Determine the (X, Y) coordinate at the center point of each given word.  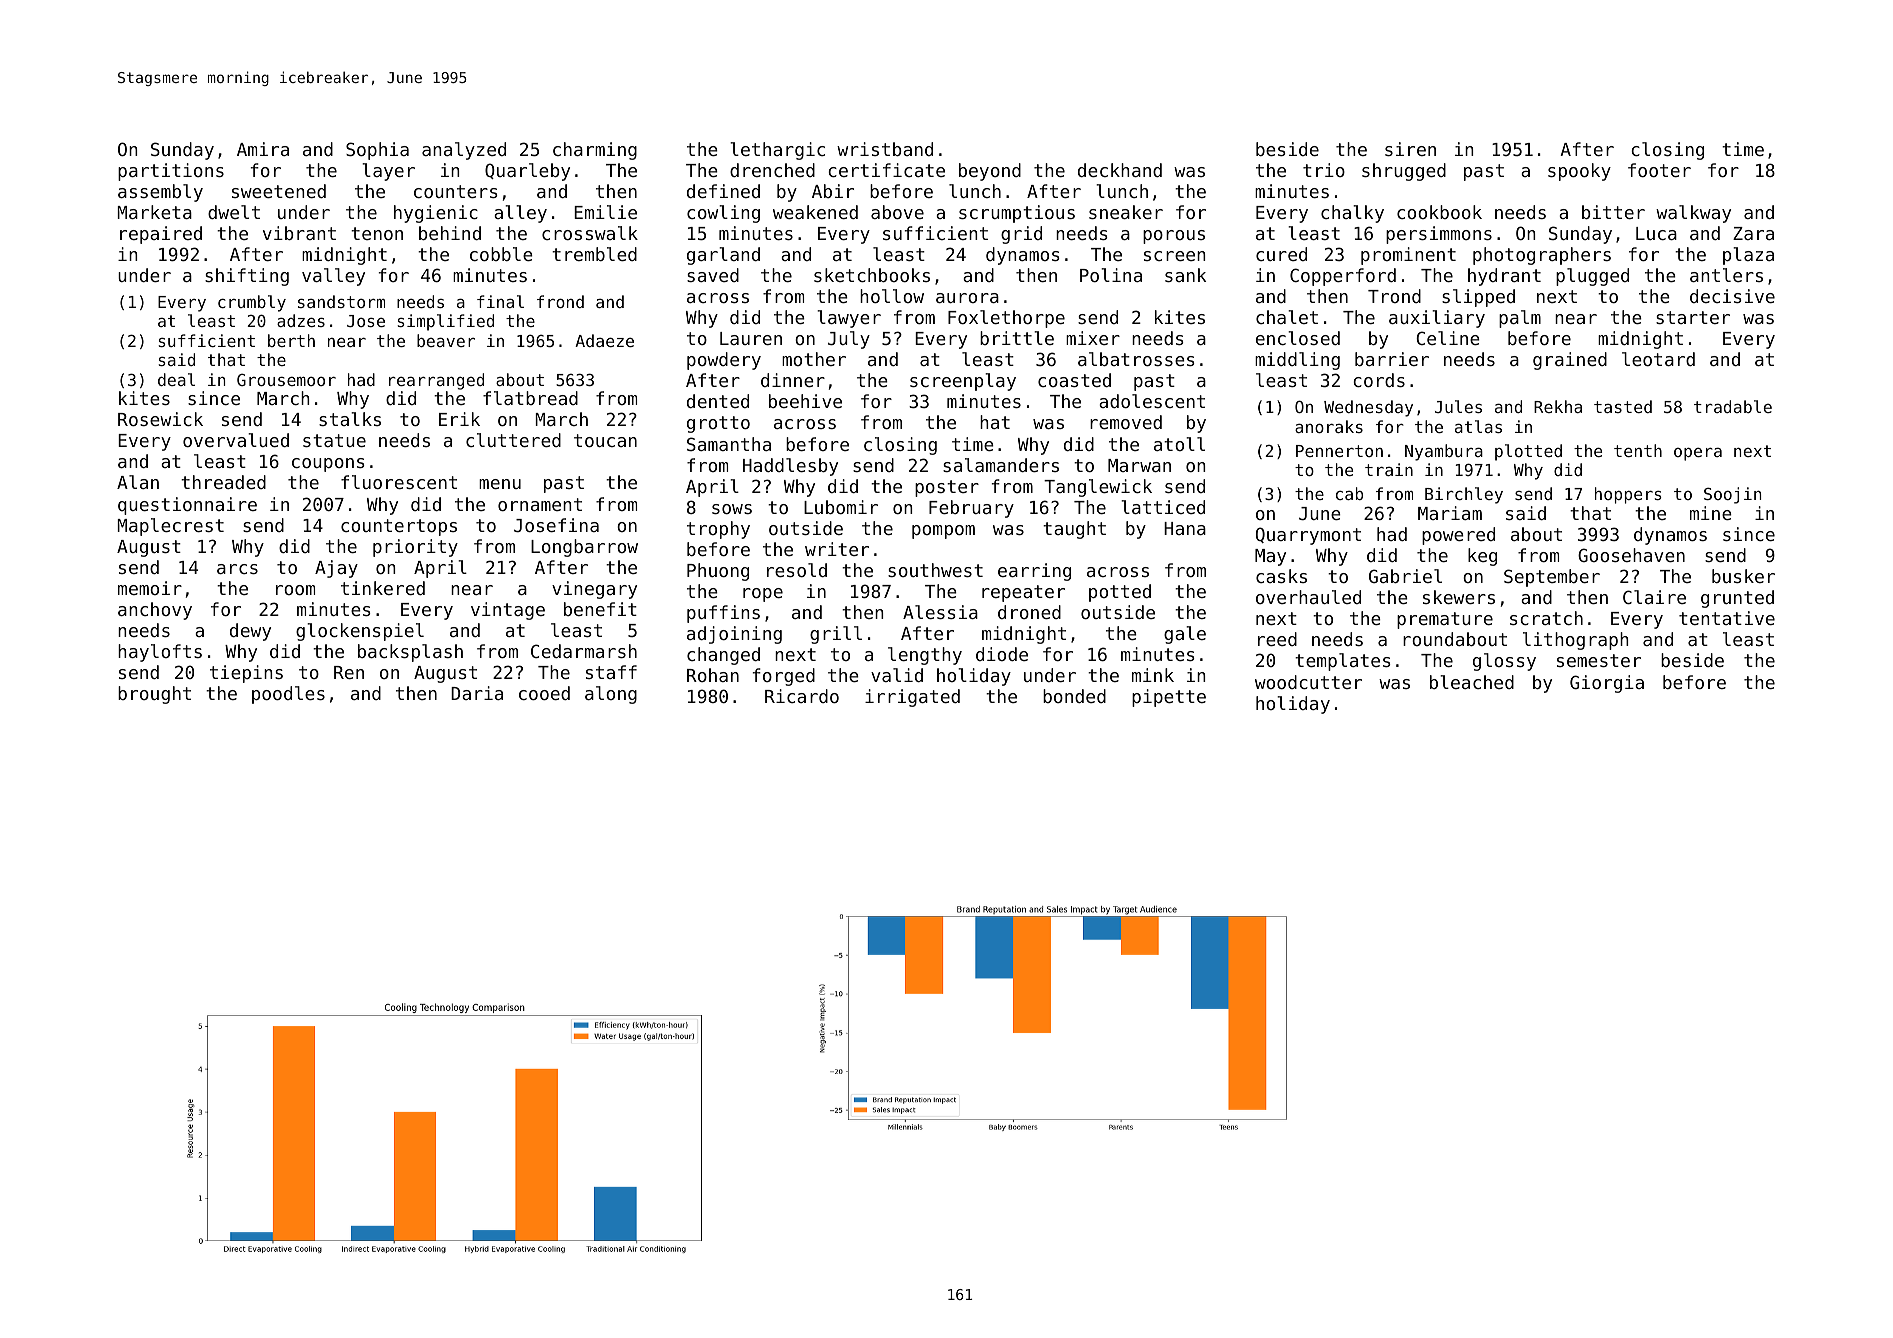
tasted (1623, 406)
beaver (446, 340)
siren (1410, 149)
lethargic (777, 151)
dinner (793, 380)
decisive (1732, 296)
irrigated (912, 698)
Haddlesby (790, 467)
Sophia (377, 151)
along (611, 695)
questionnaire (187, 506)
